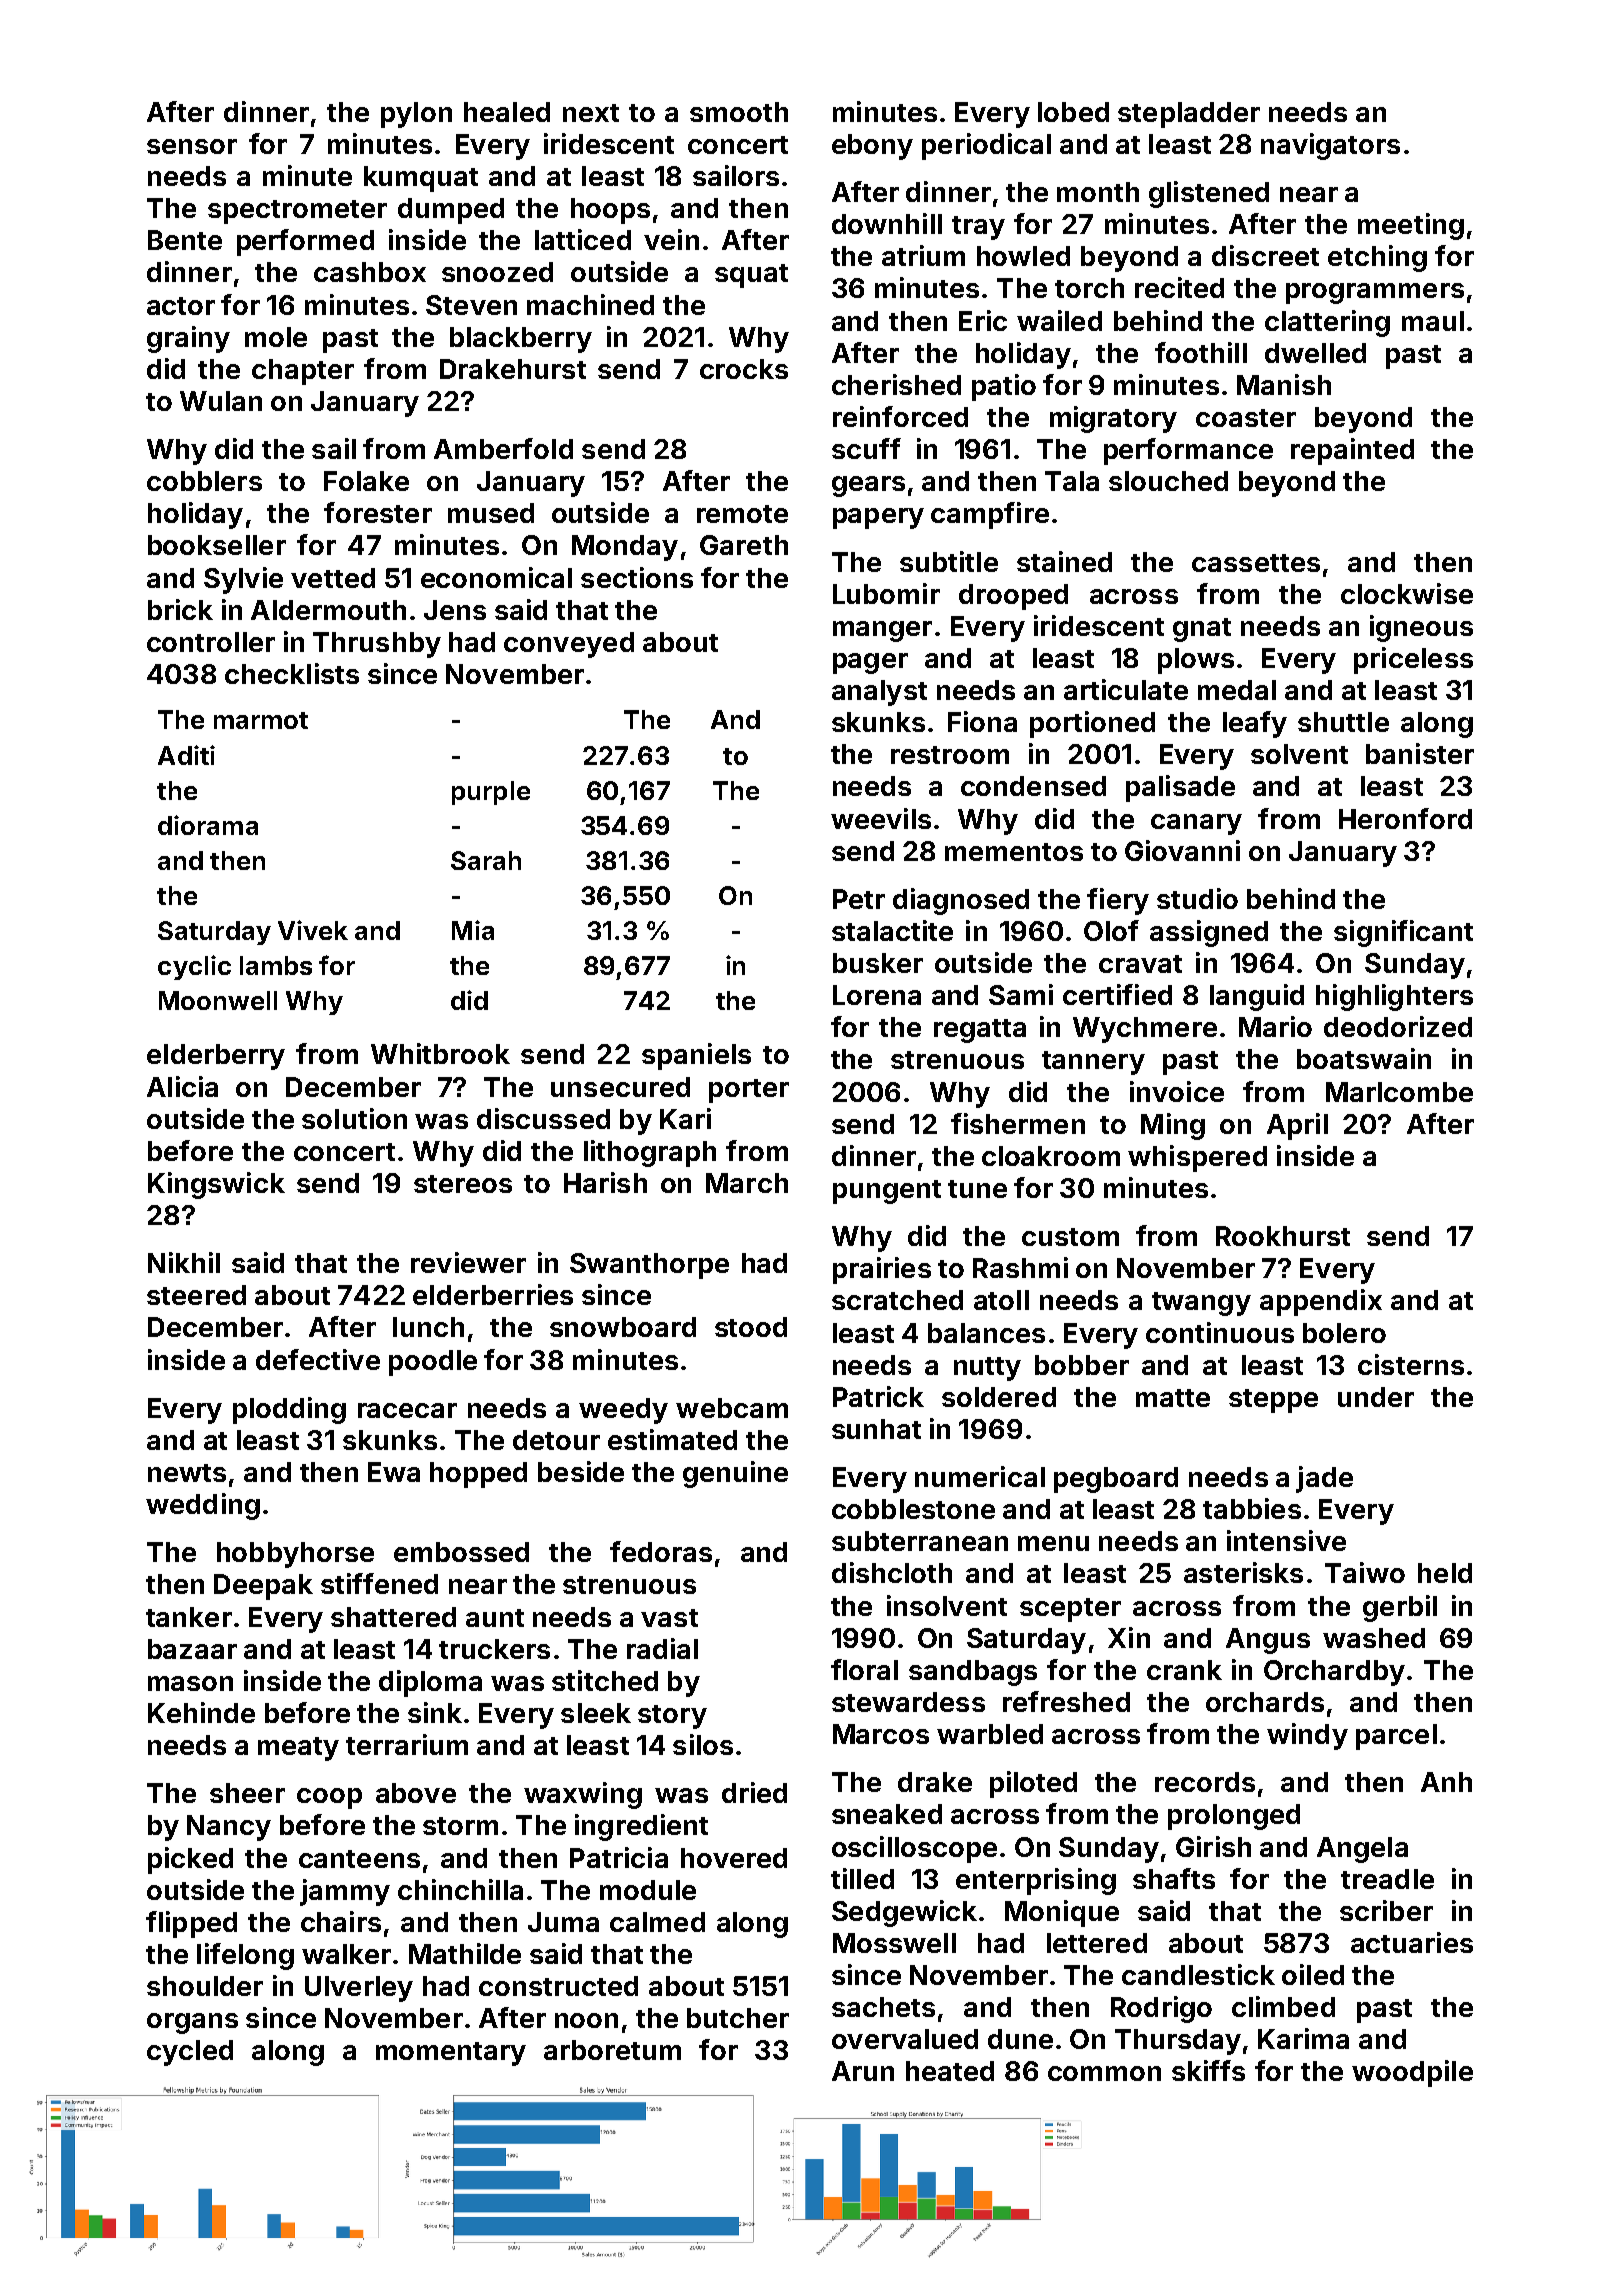  What do you see at coordinates (637, 577) in the document?
I see `sections` at bounding box center [637, 577].
